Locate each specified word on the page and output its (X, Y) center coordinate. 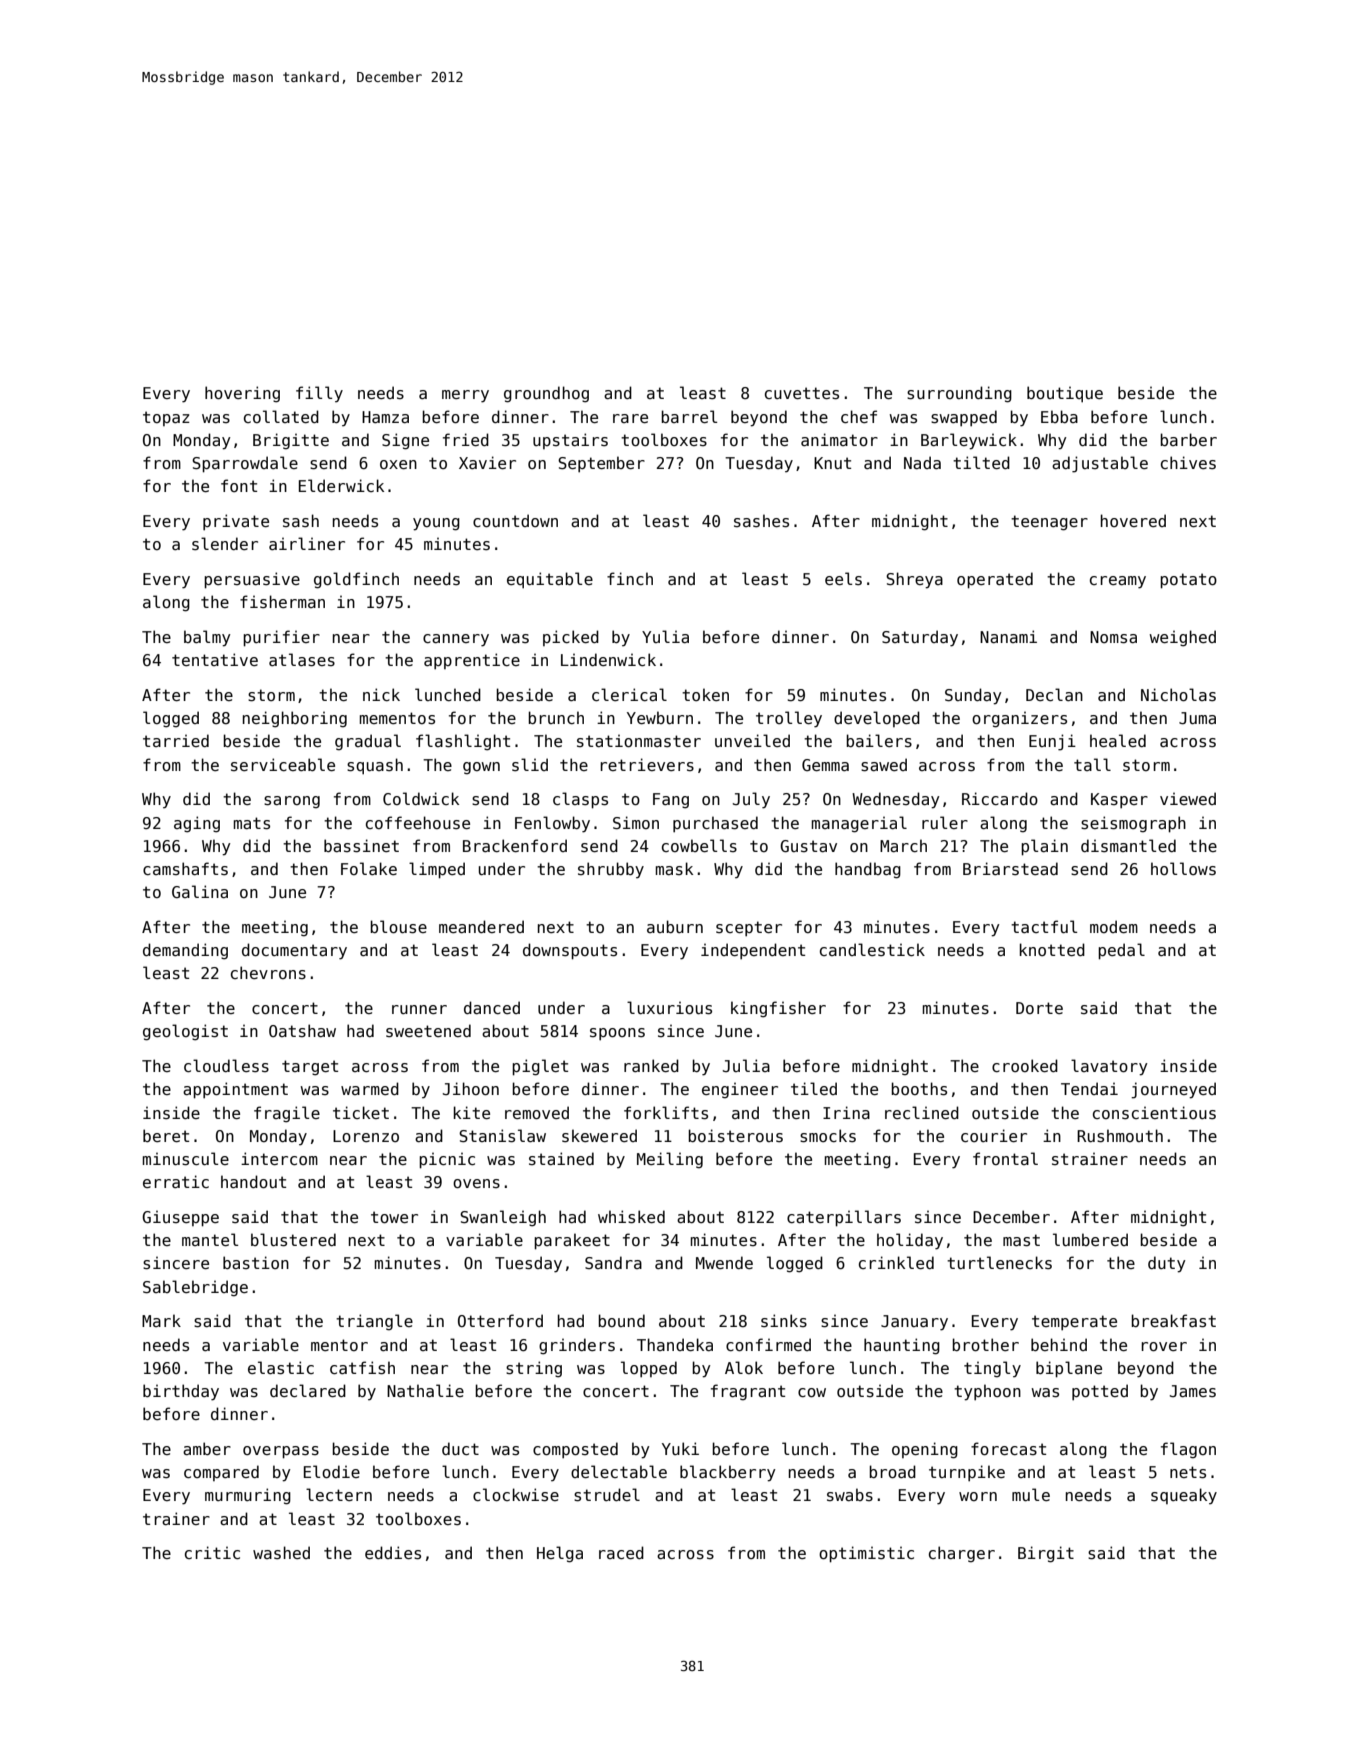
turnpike (967, 1473)
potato (1188, 581)
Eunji (1052, 742)
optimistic (866, 1554)
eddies (393, 1553)
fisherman (282, 602)
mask (674, 868)
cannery (456, 640)
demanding (185, 951)
